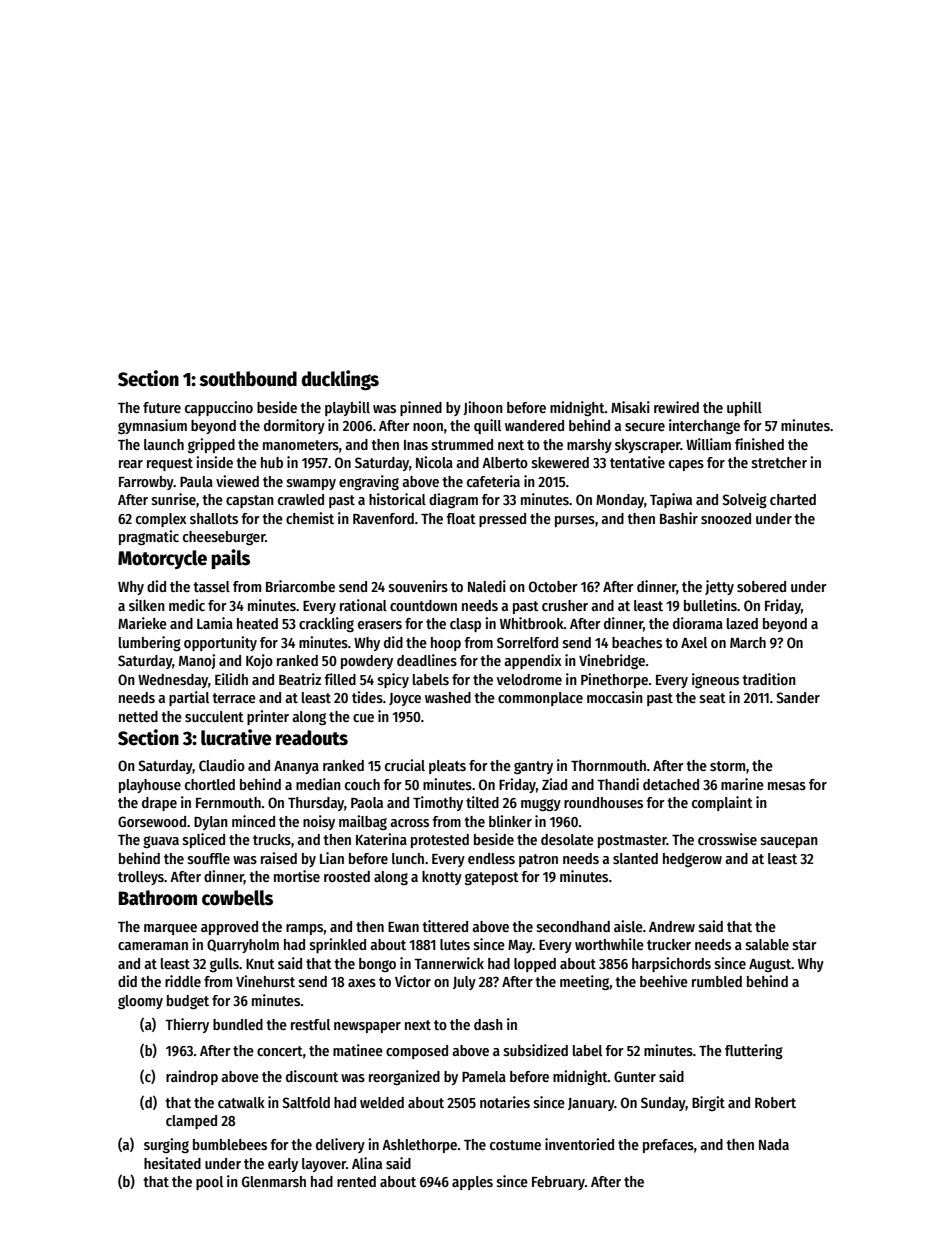 This screenshot has height=1233, width=952. What do you see at coordinates (214, 518) in the screenshot?
I see `shallots` at bounding box center [214, 518].
